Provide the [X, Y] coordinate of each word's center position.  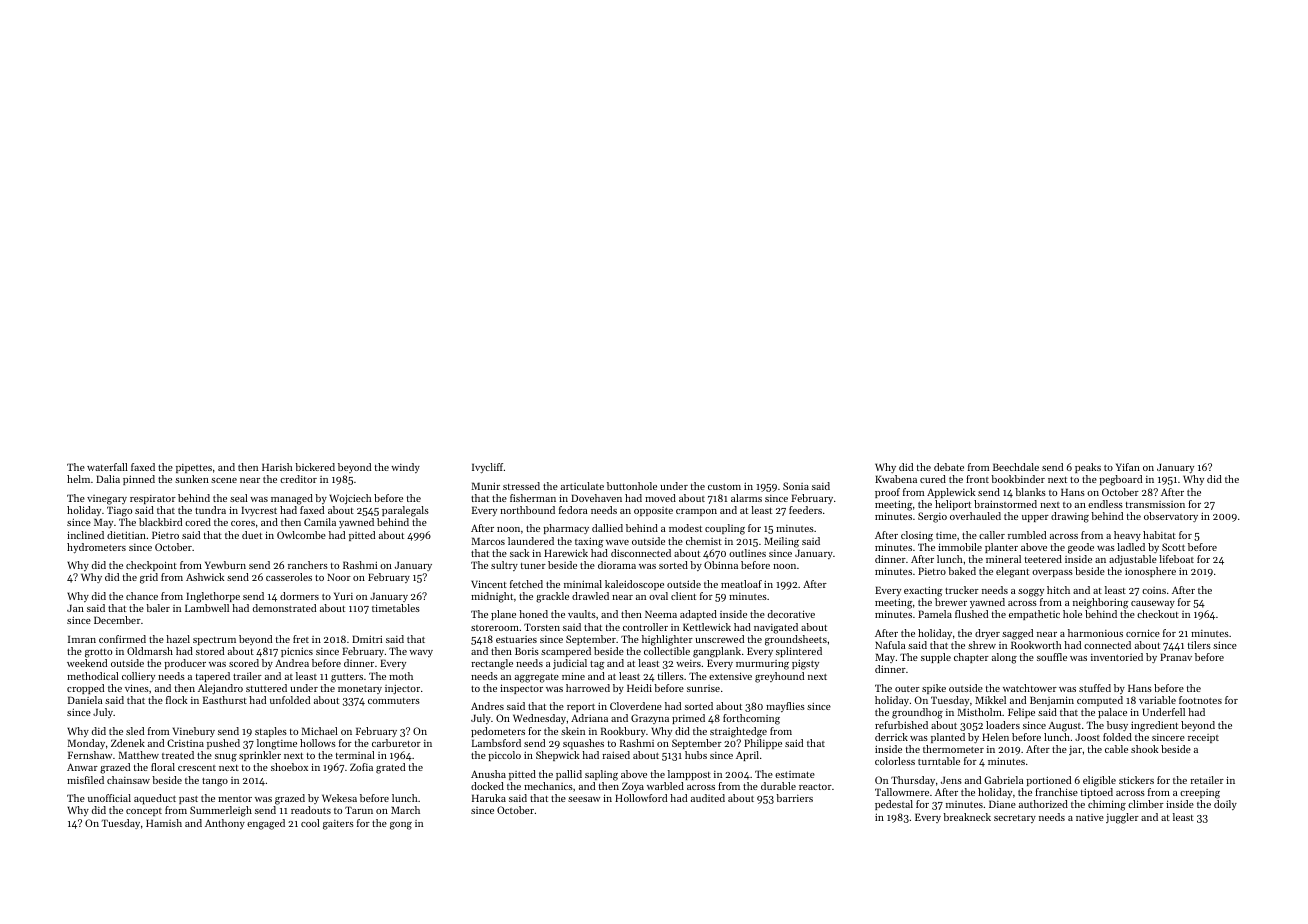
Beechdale [1016, 467]
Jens [951, 780]
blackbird [160, 522]
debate [949, 467]
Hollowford [641, 798]
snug [226, 758]
